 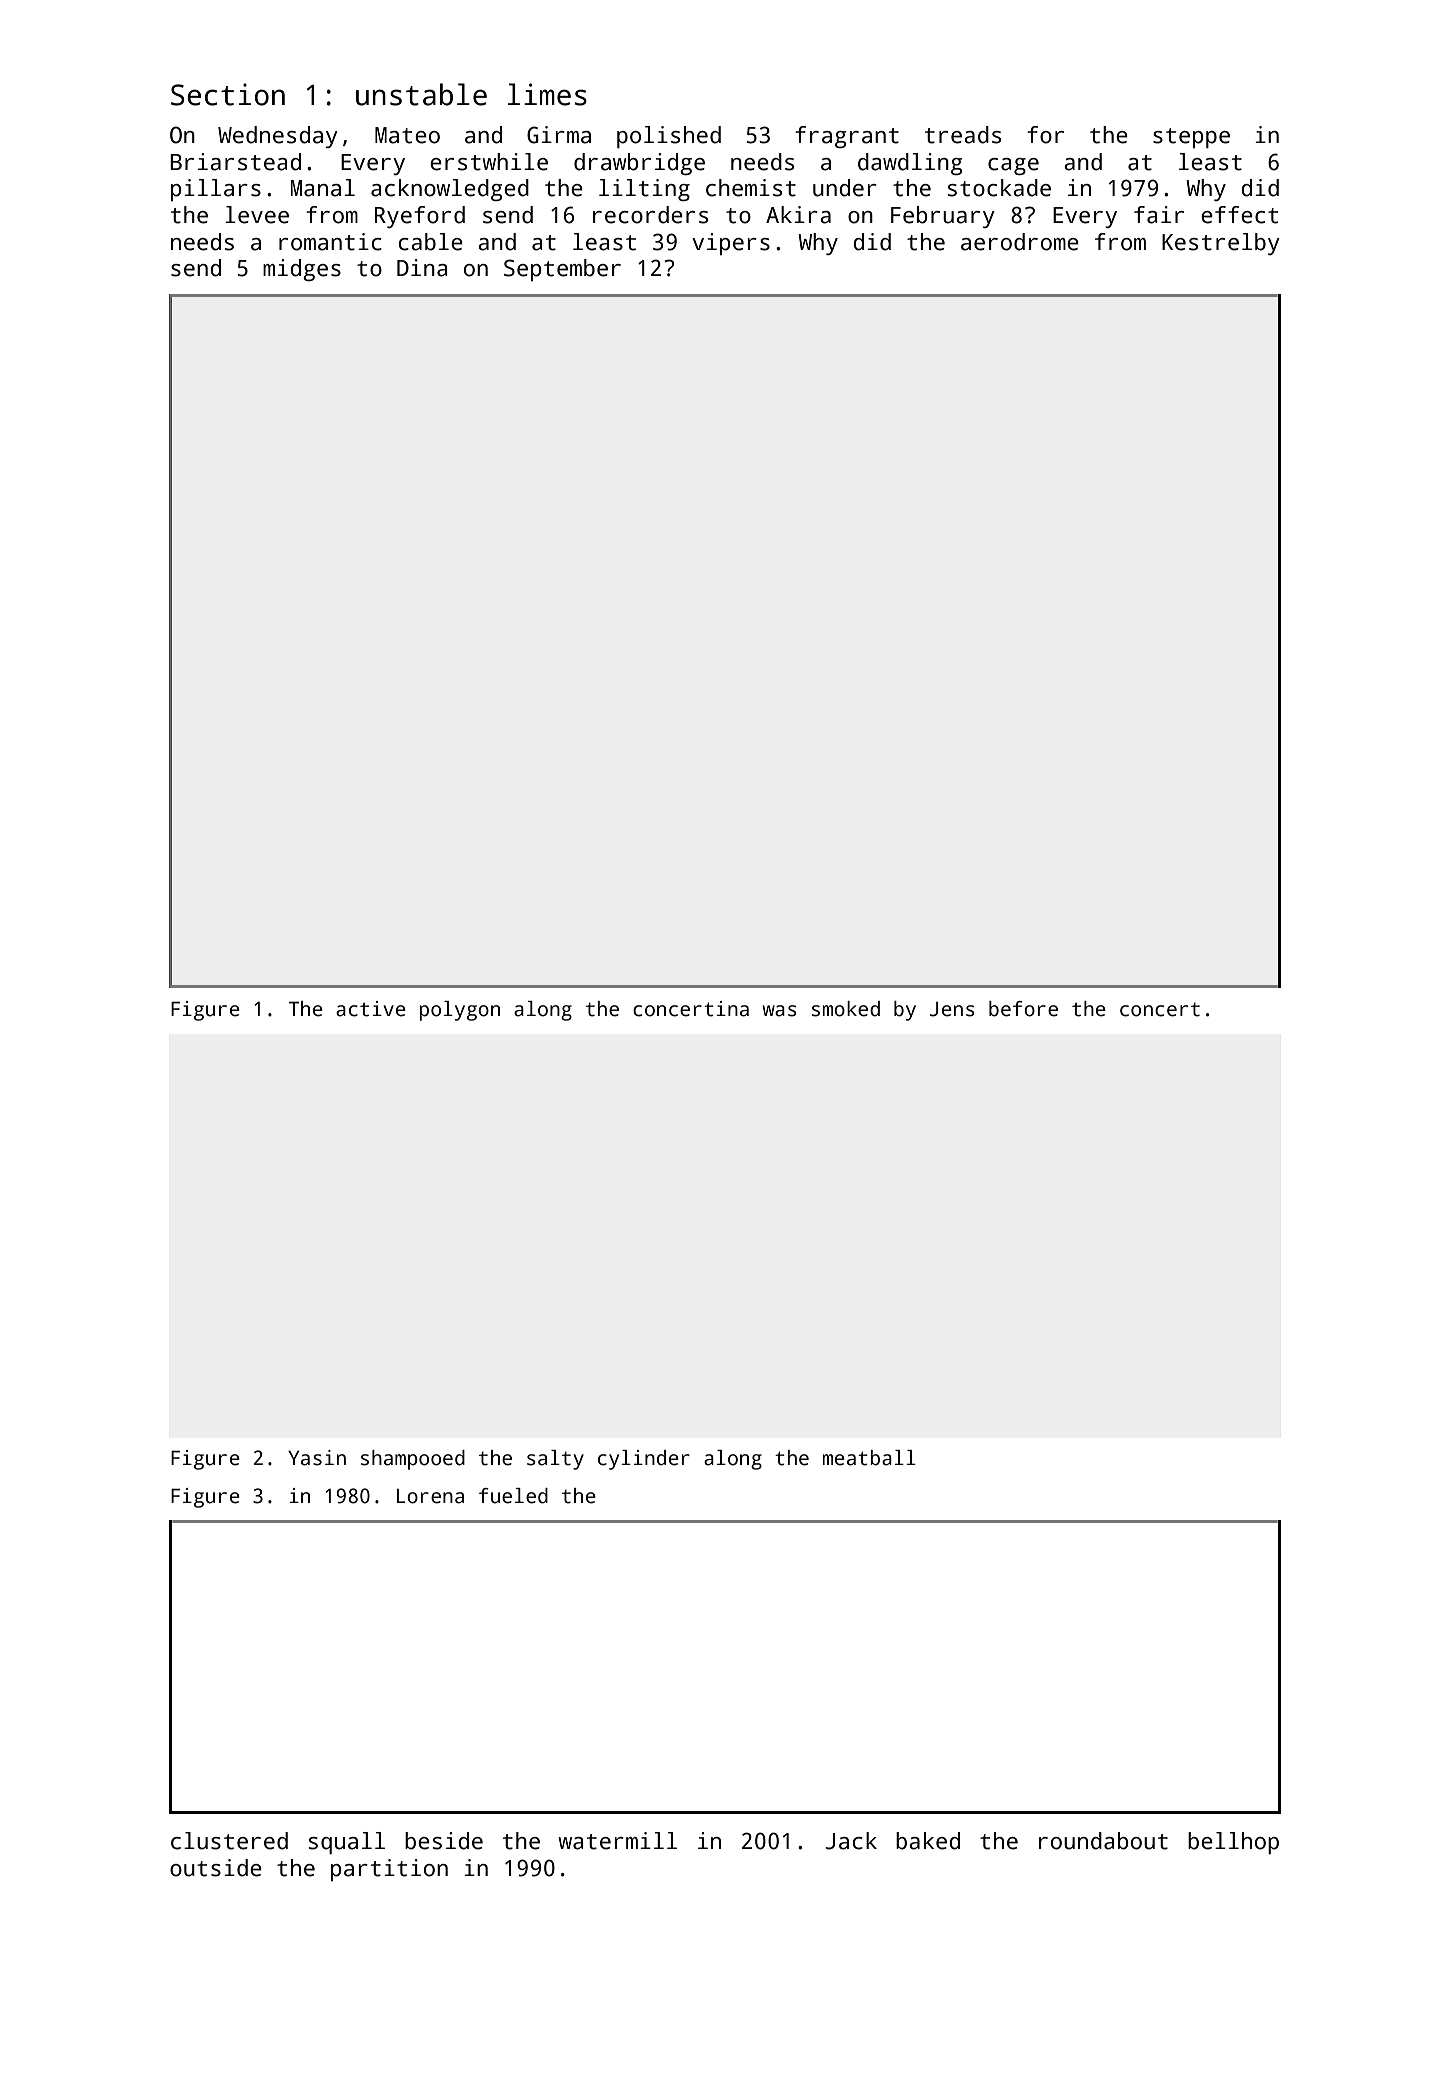 I want to click on watermill, so click(x=617, y=1841).
